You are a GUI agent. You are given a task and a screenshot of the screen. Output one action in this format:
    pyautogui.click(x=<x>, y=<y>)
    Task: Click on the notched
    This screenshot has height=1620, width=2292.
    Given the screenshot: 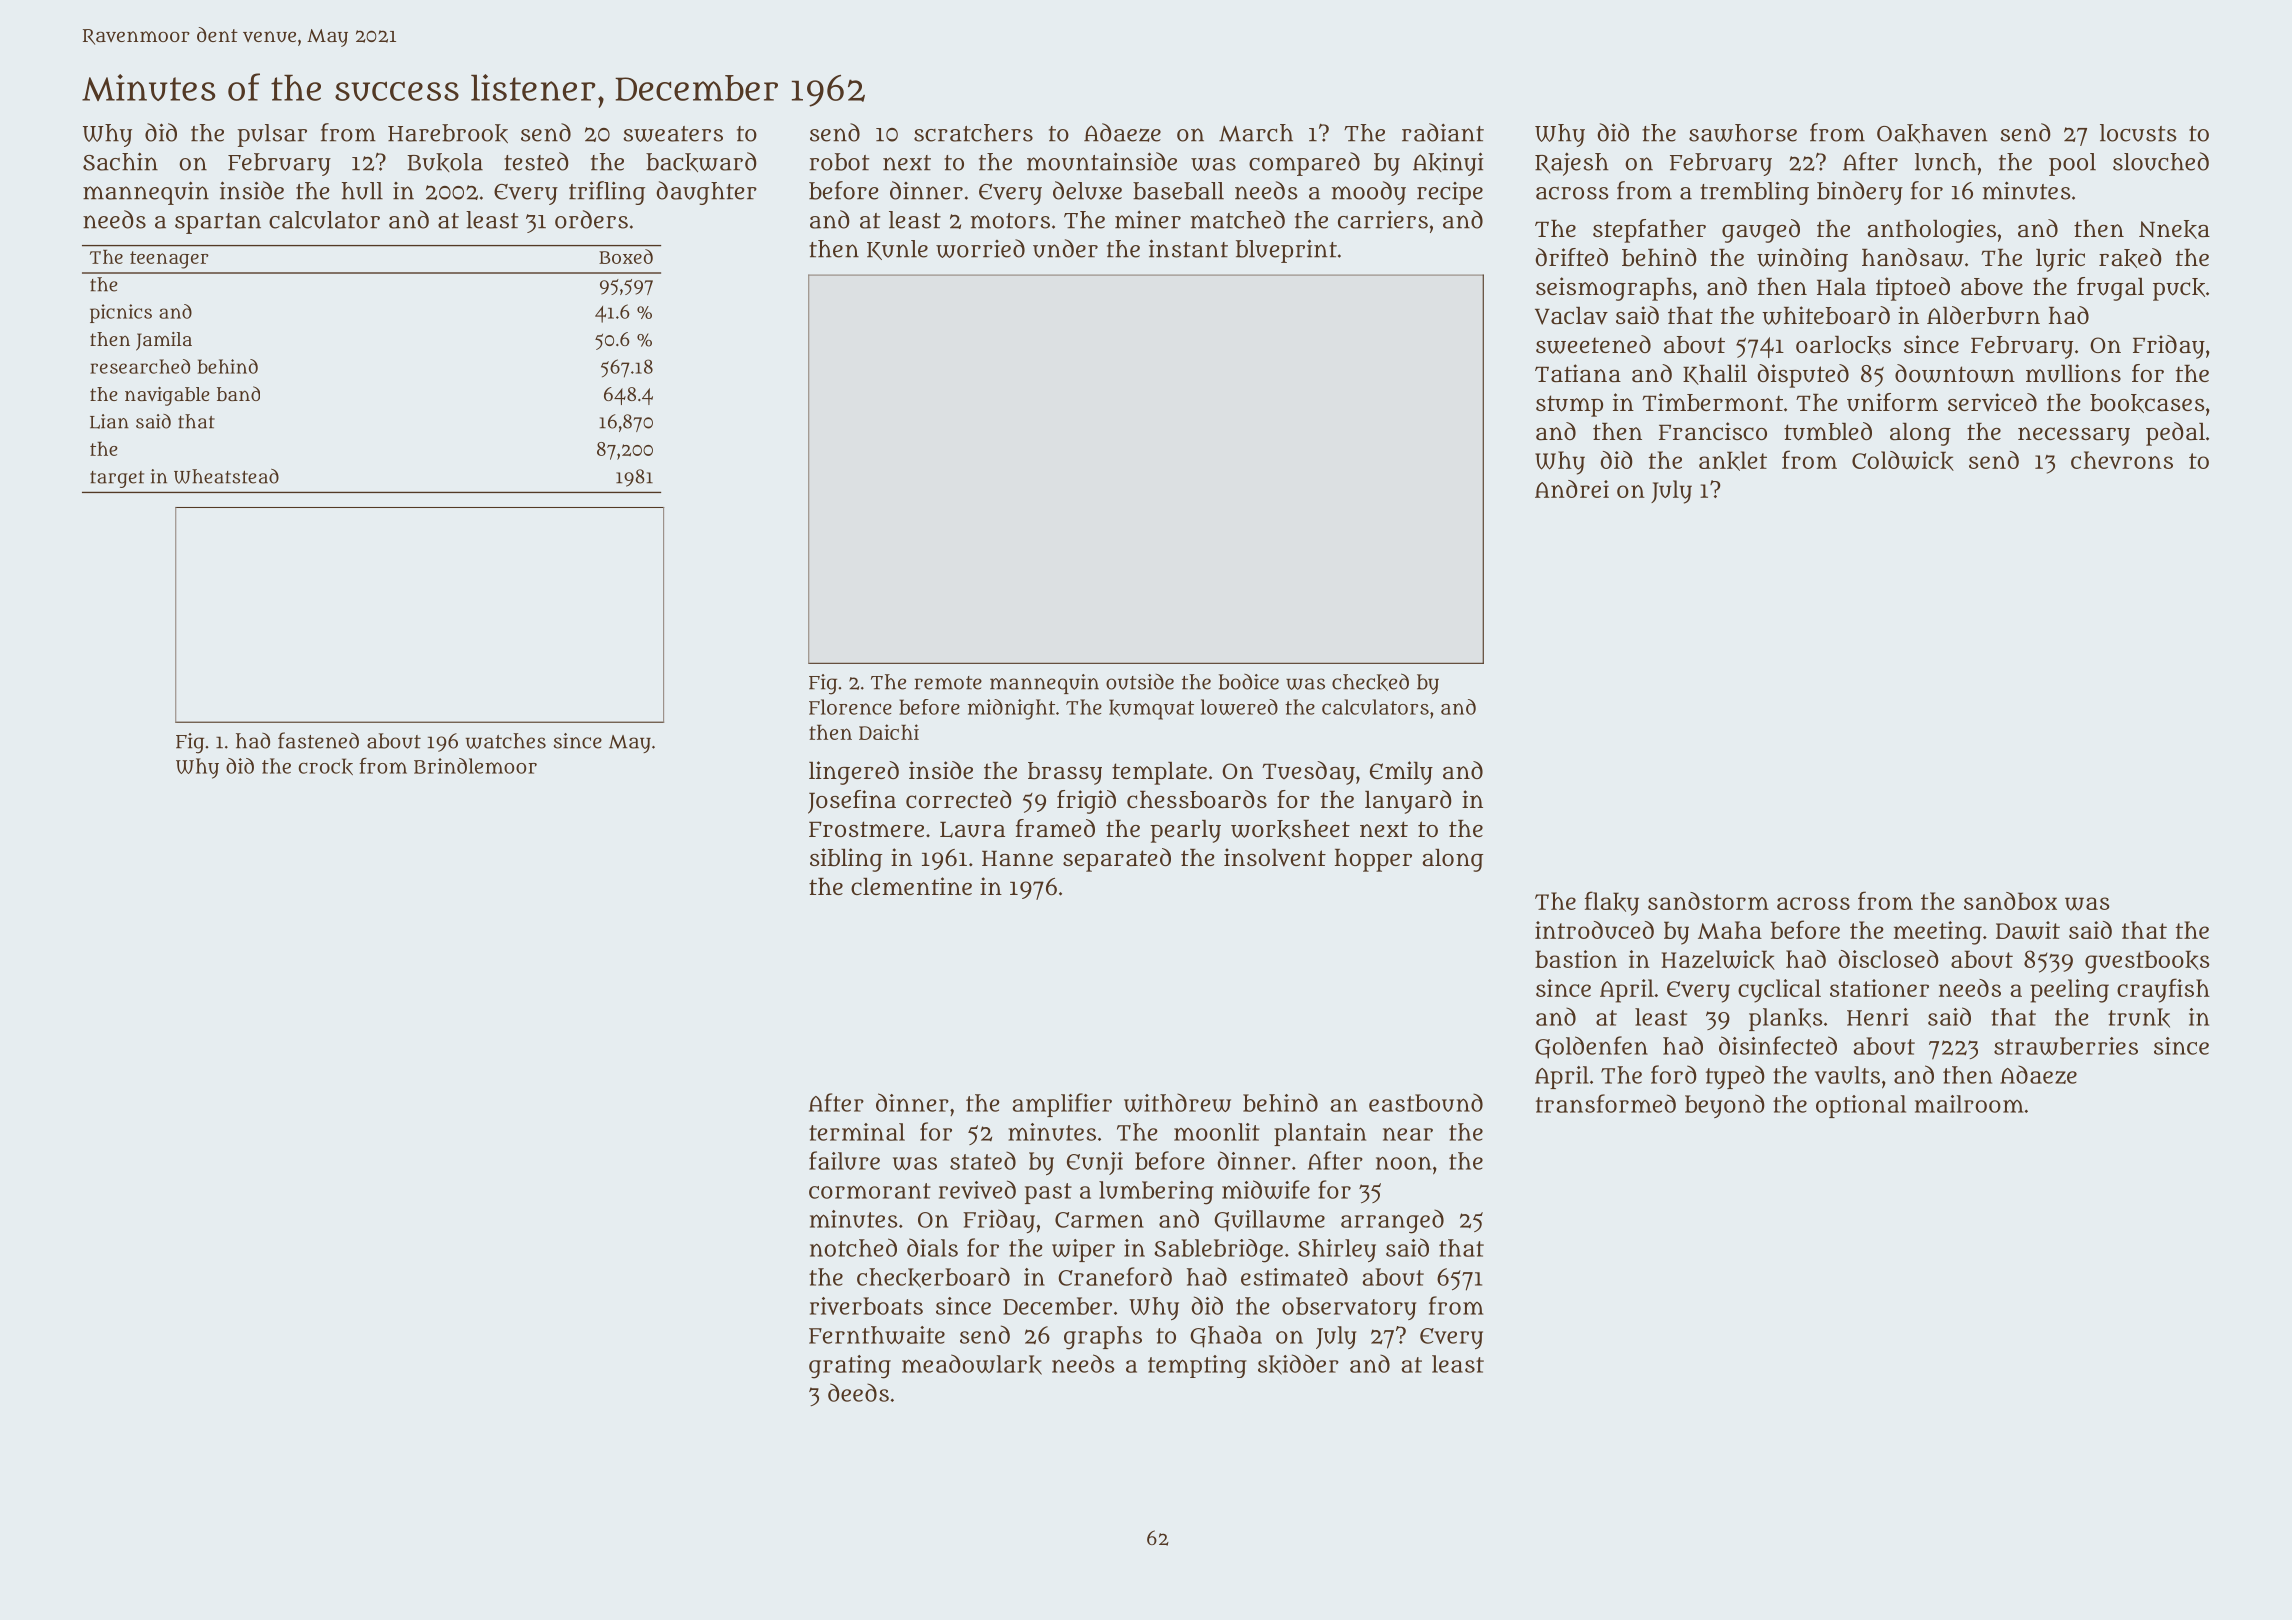 What is the action you would take?
    pyautogui.click(x=853, y=1247)
